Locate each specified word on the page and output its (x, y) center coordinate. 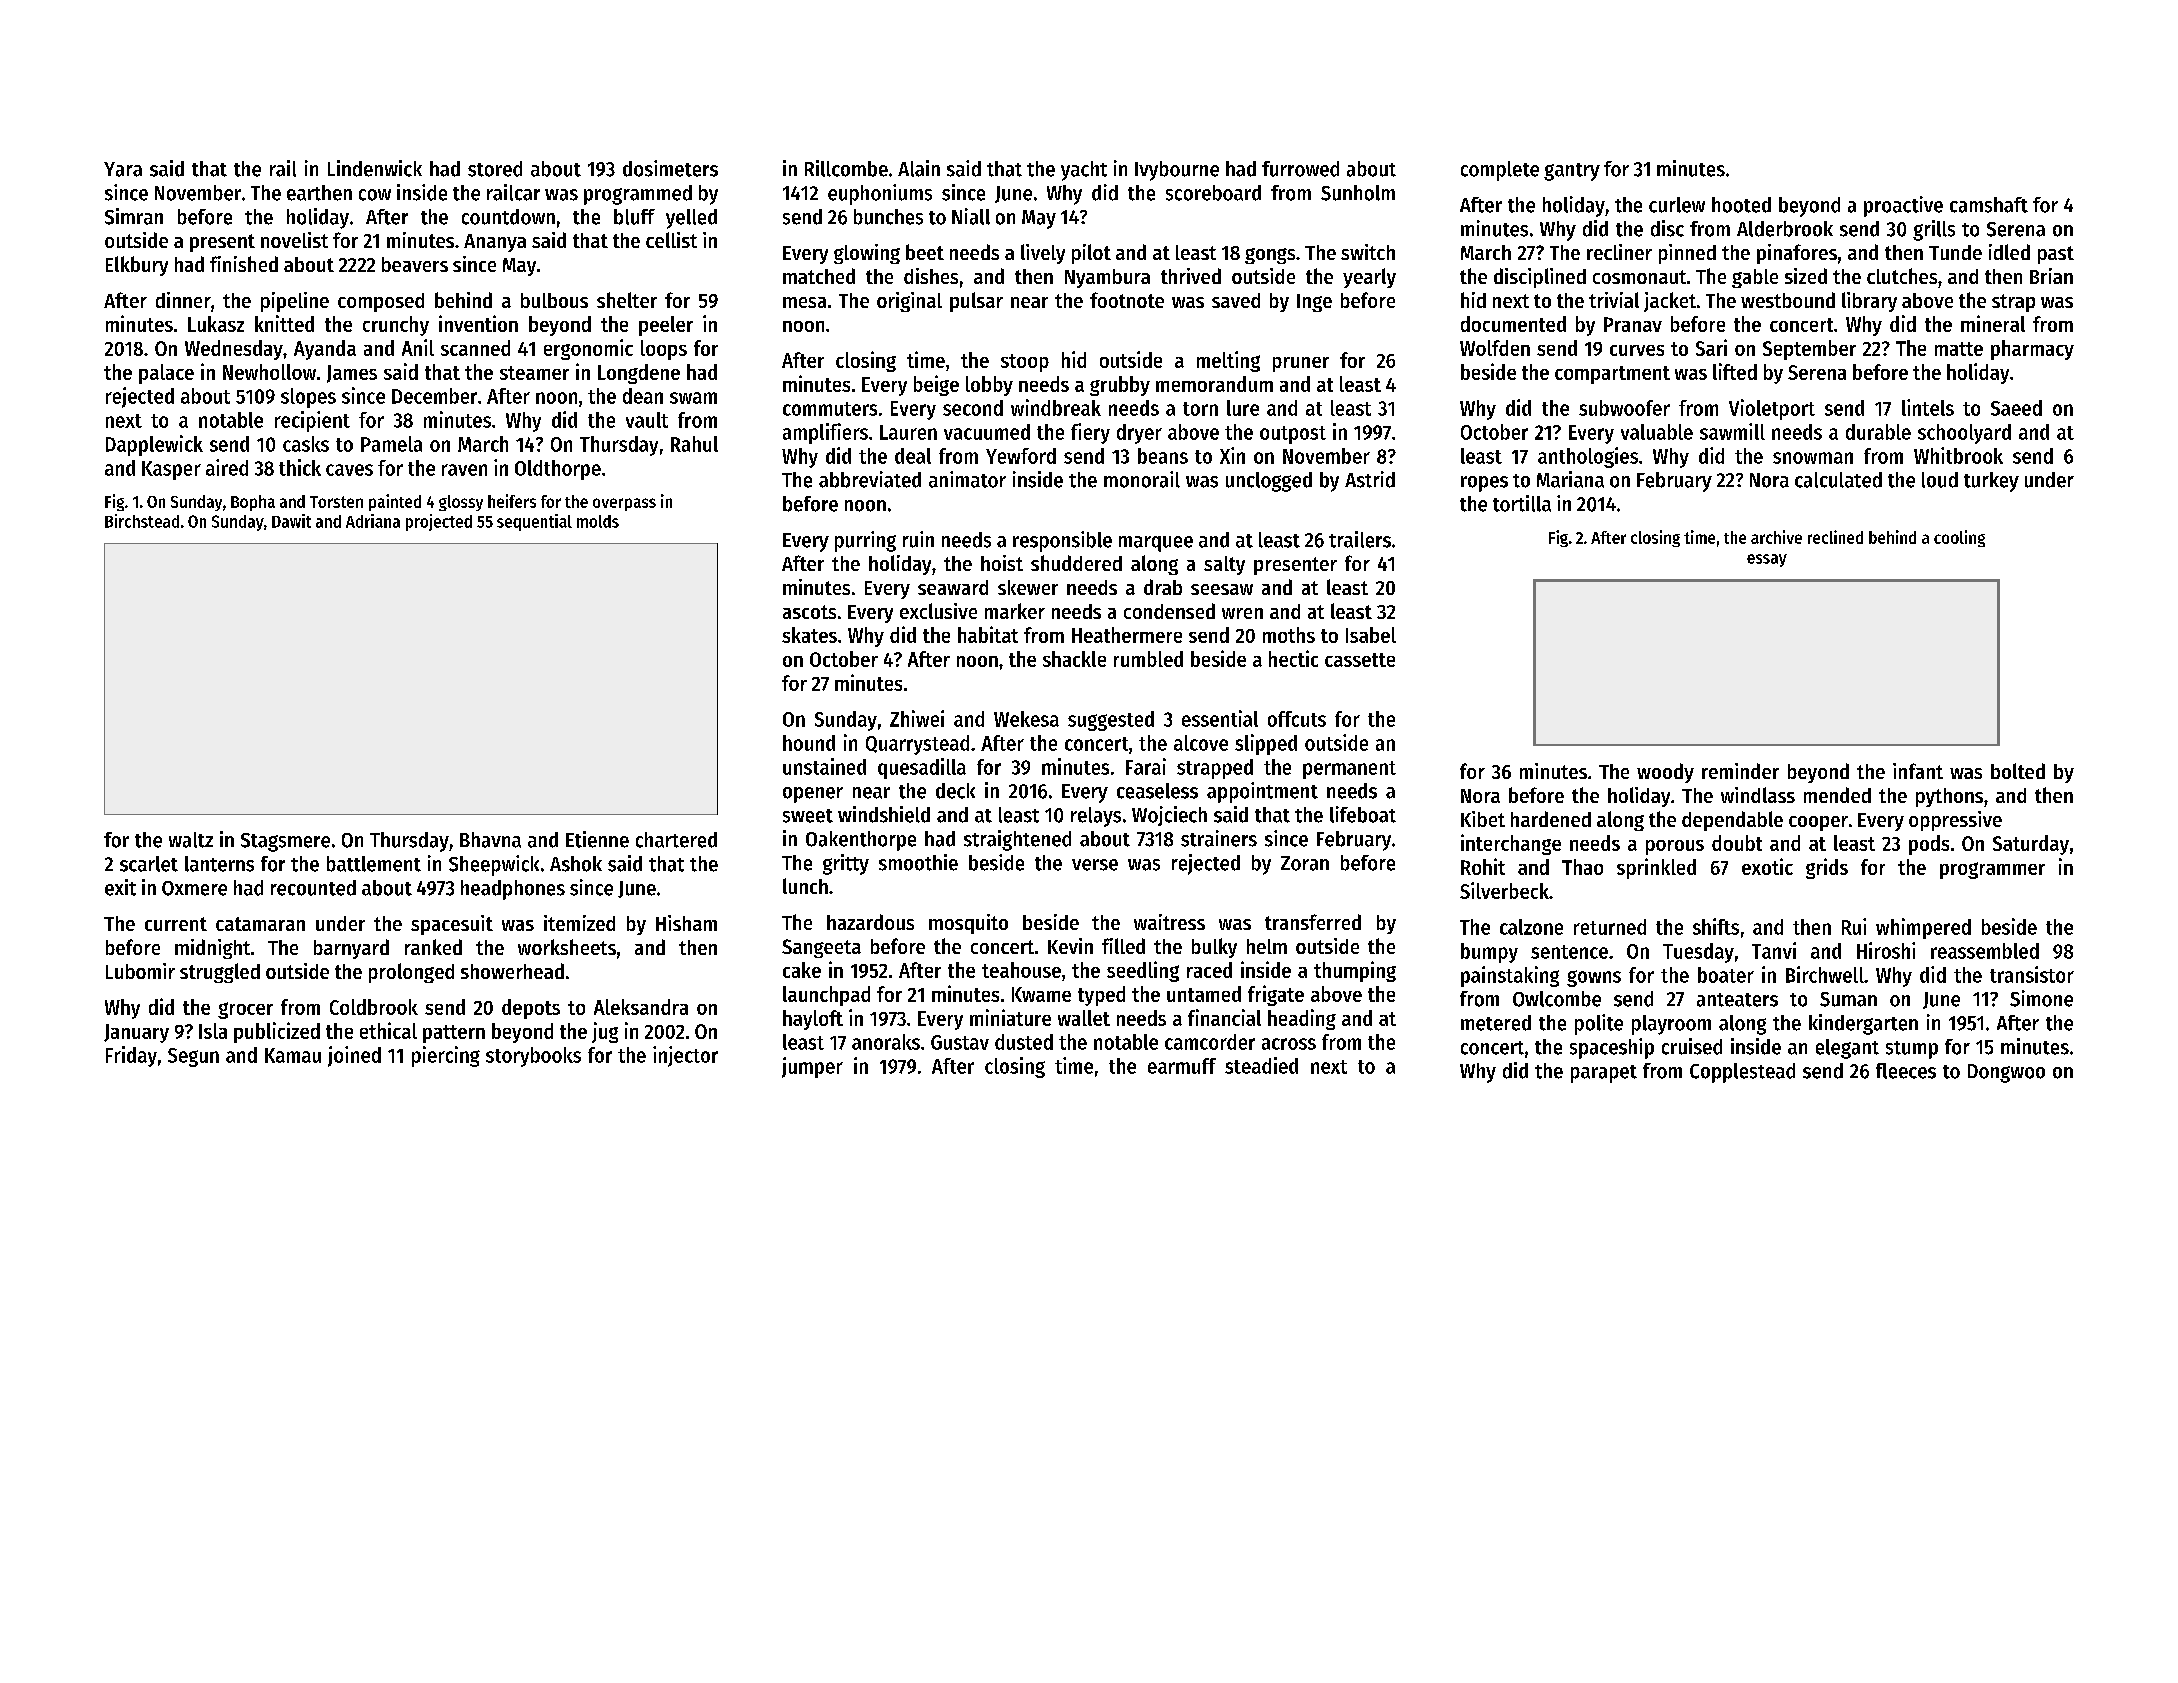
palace (166, 374)
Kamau (293, 1055)
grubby (1120, 386)
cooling (1959, 538)
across (1289, 1044)
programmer (1992, 870)
